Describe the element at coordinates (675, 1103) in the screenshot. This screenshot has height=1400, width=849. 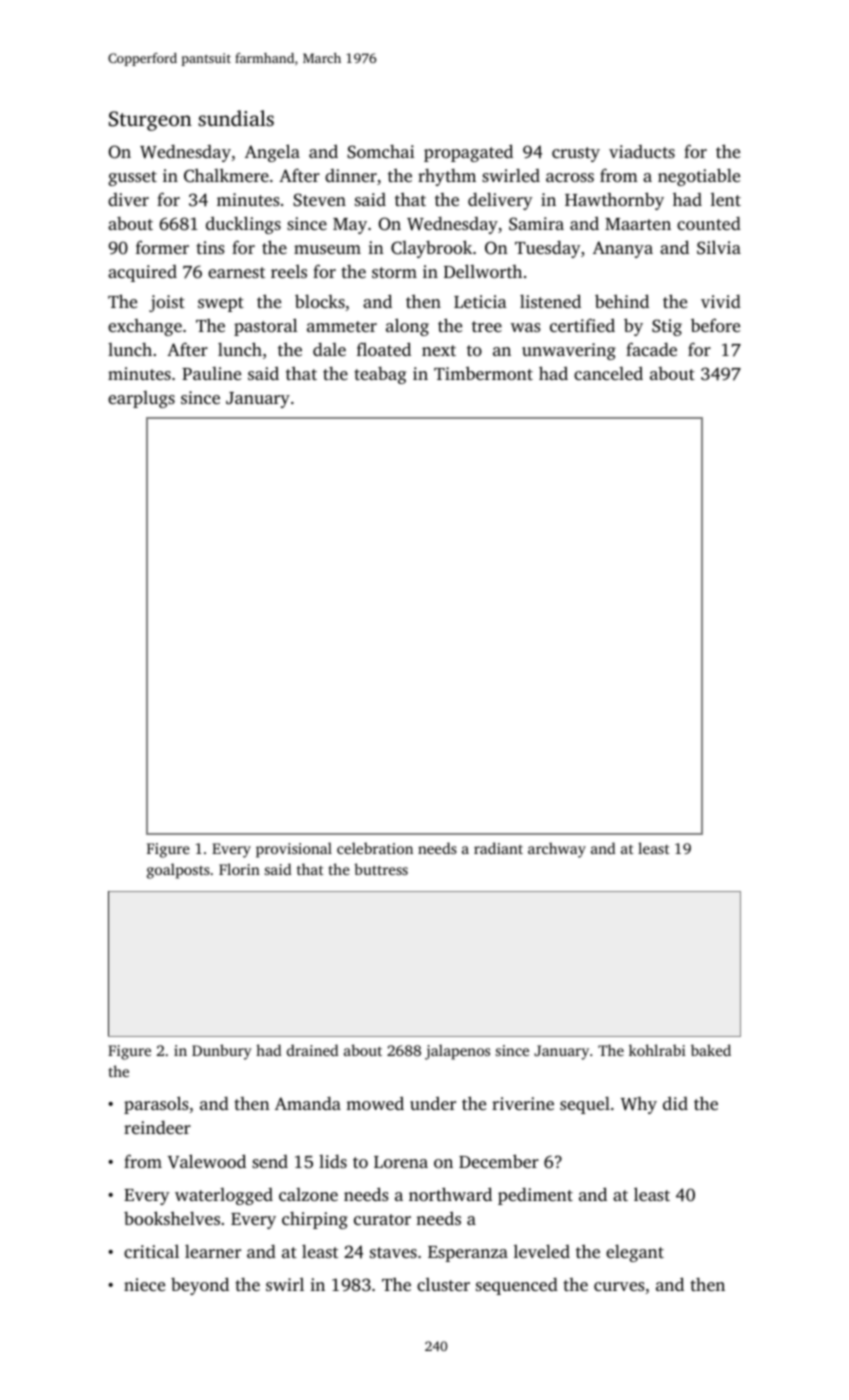
I see `did` at that location.
